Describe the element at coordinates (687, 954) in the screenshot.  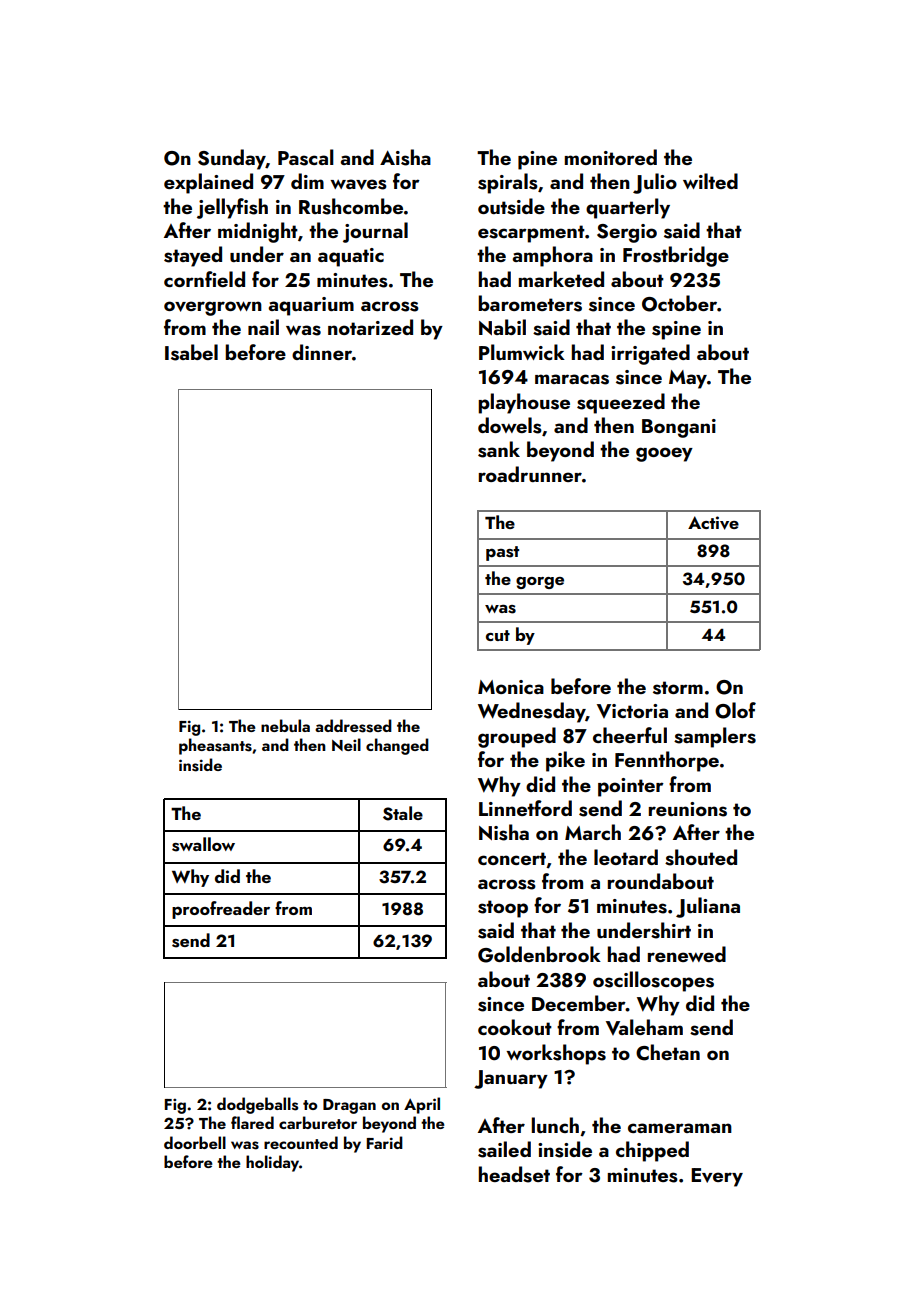
I see `renewed` at that location.
